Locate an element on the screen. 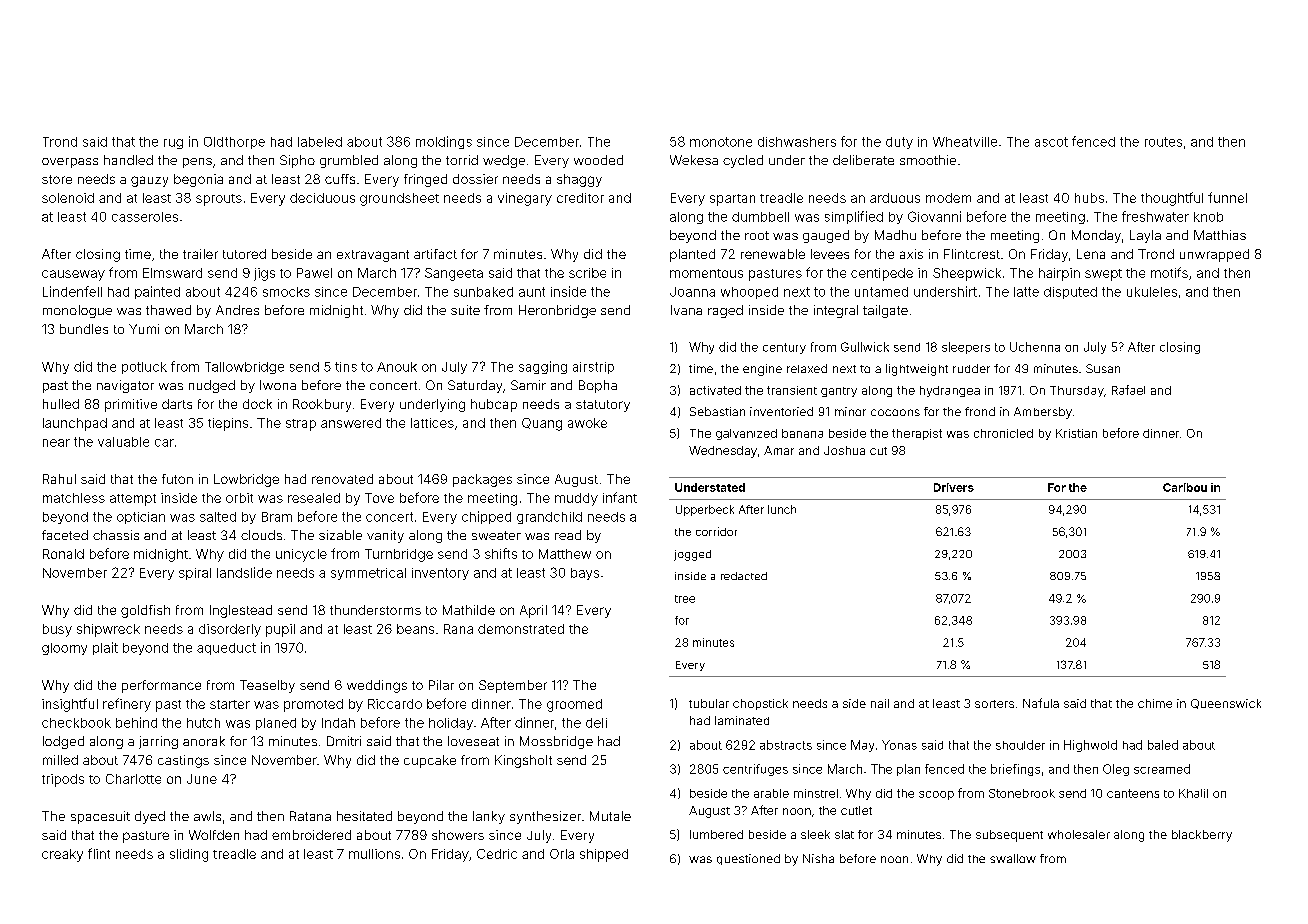 This screenshot has height=924, width=1308. Rafael is located at coordinates (1128, 390).
